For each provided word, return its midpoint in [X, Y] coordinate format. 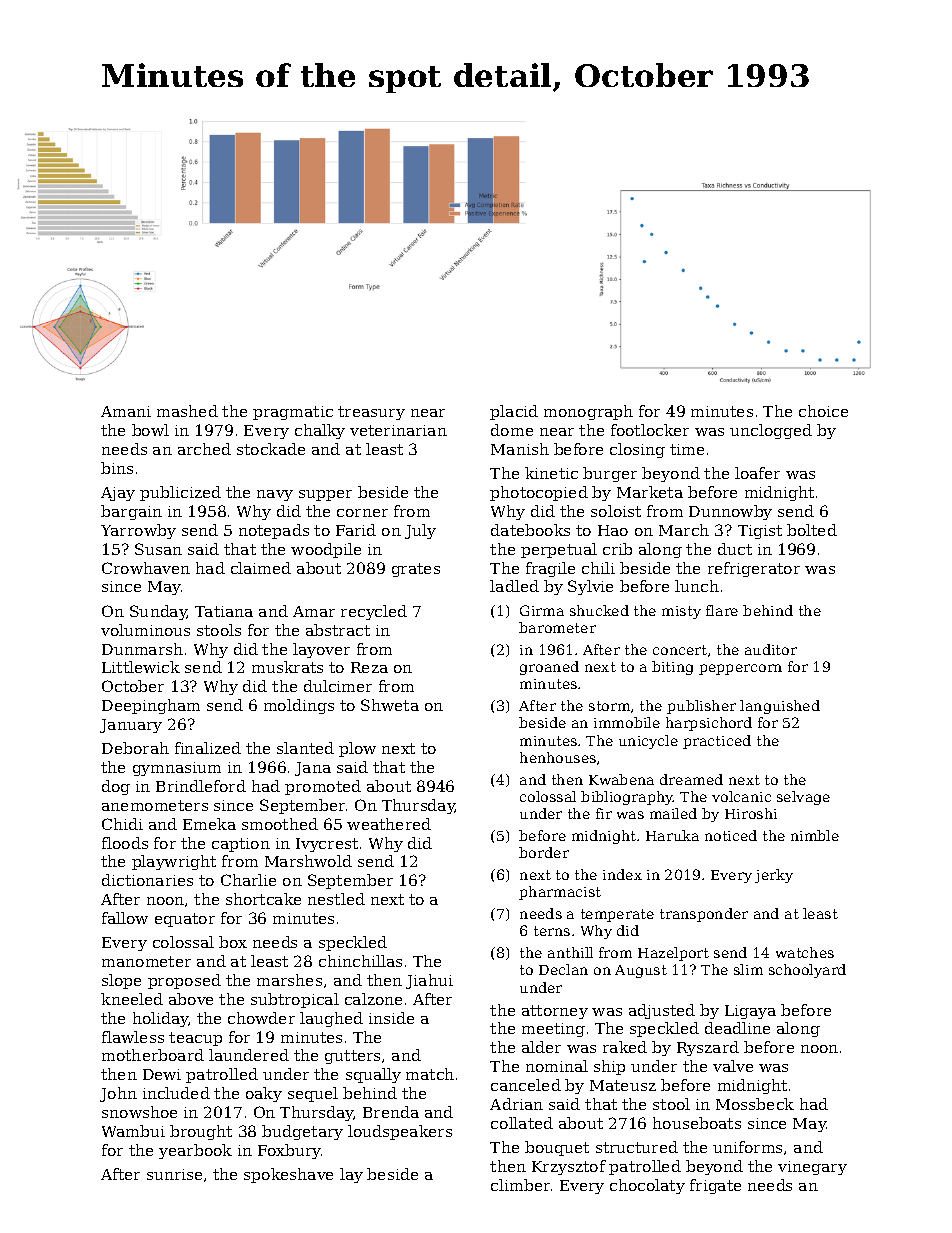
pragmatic [293, 413]
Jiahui [429, 981]
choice [823, 411]
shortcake [263, 899]
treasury [371, 413]
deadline [737, 1028]
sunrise [174, 1174]
